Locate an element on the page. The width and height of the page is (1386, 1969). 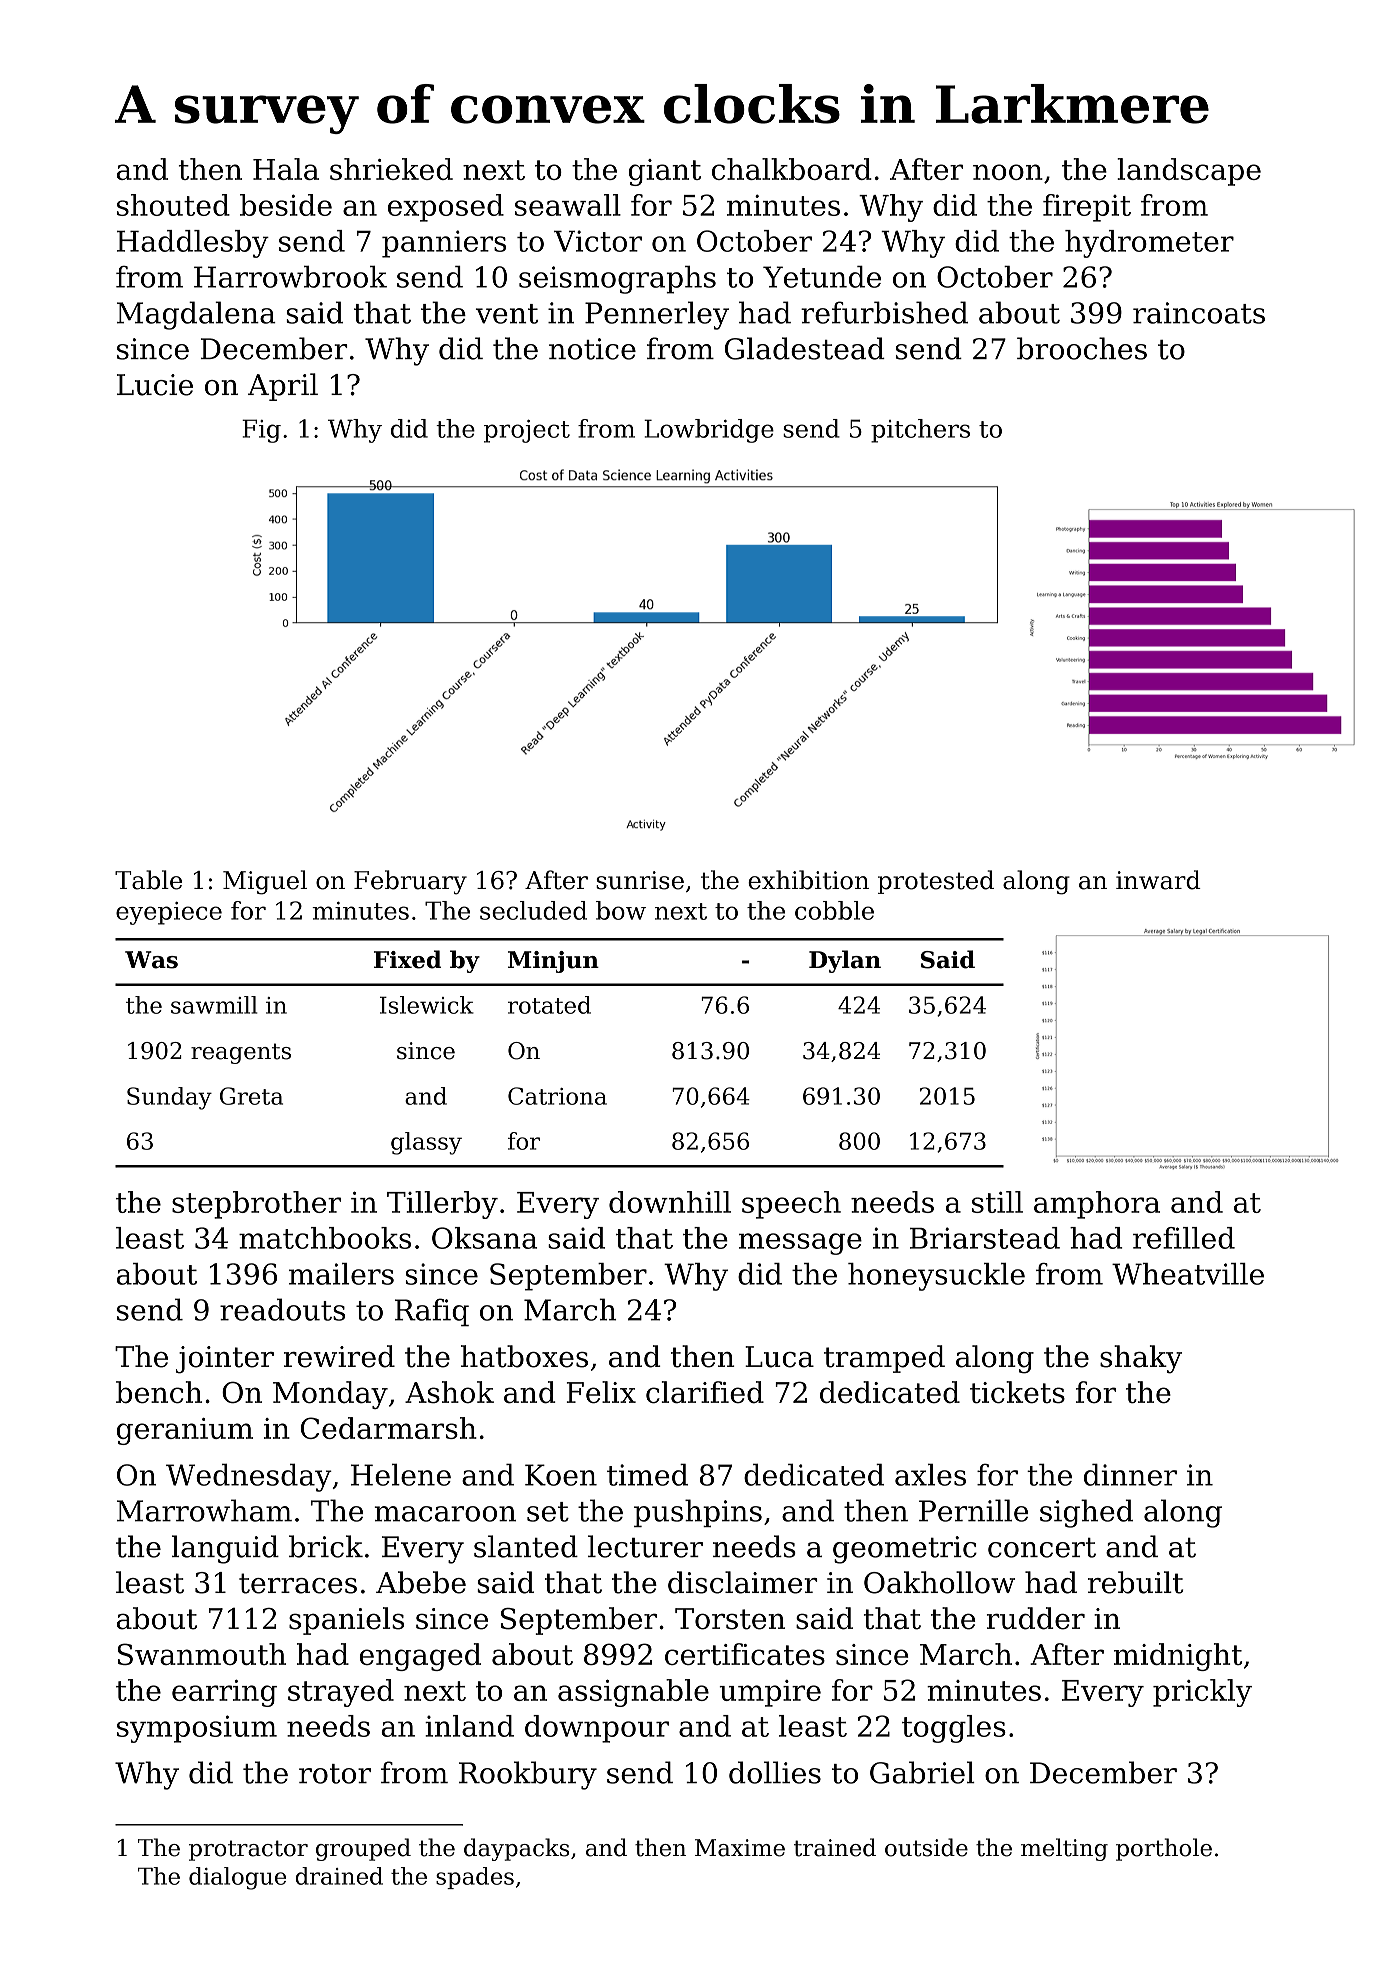
raincoats is located at coordinates (1199, 313).
